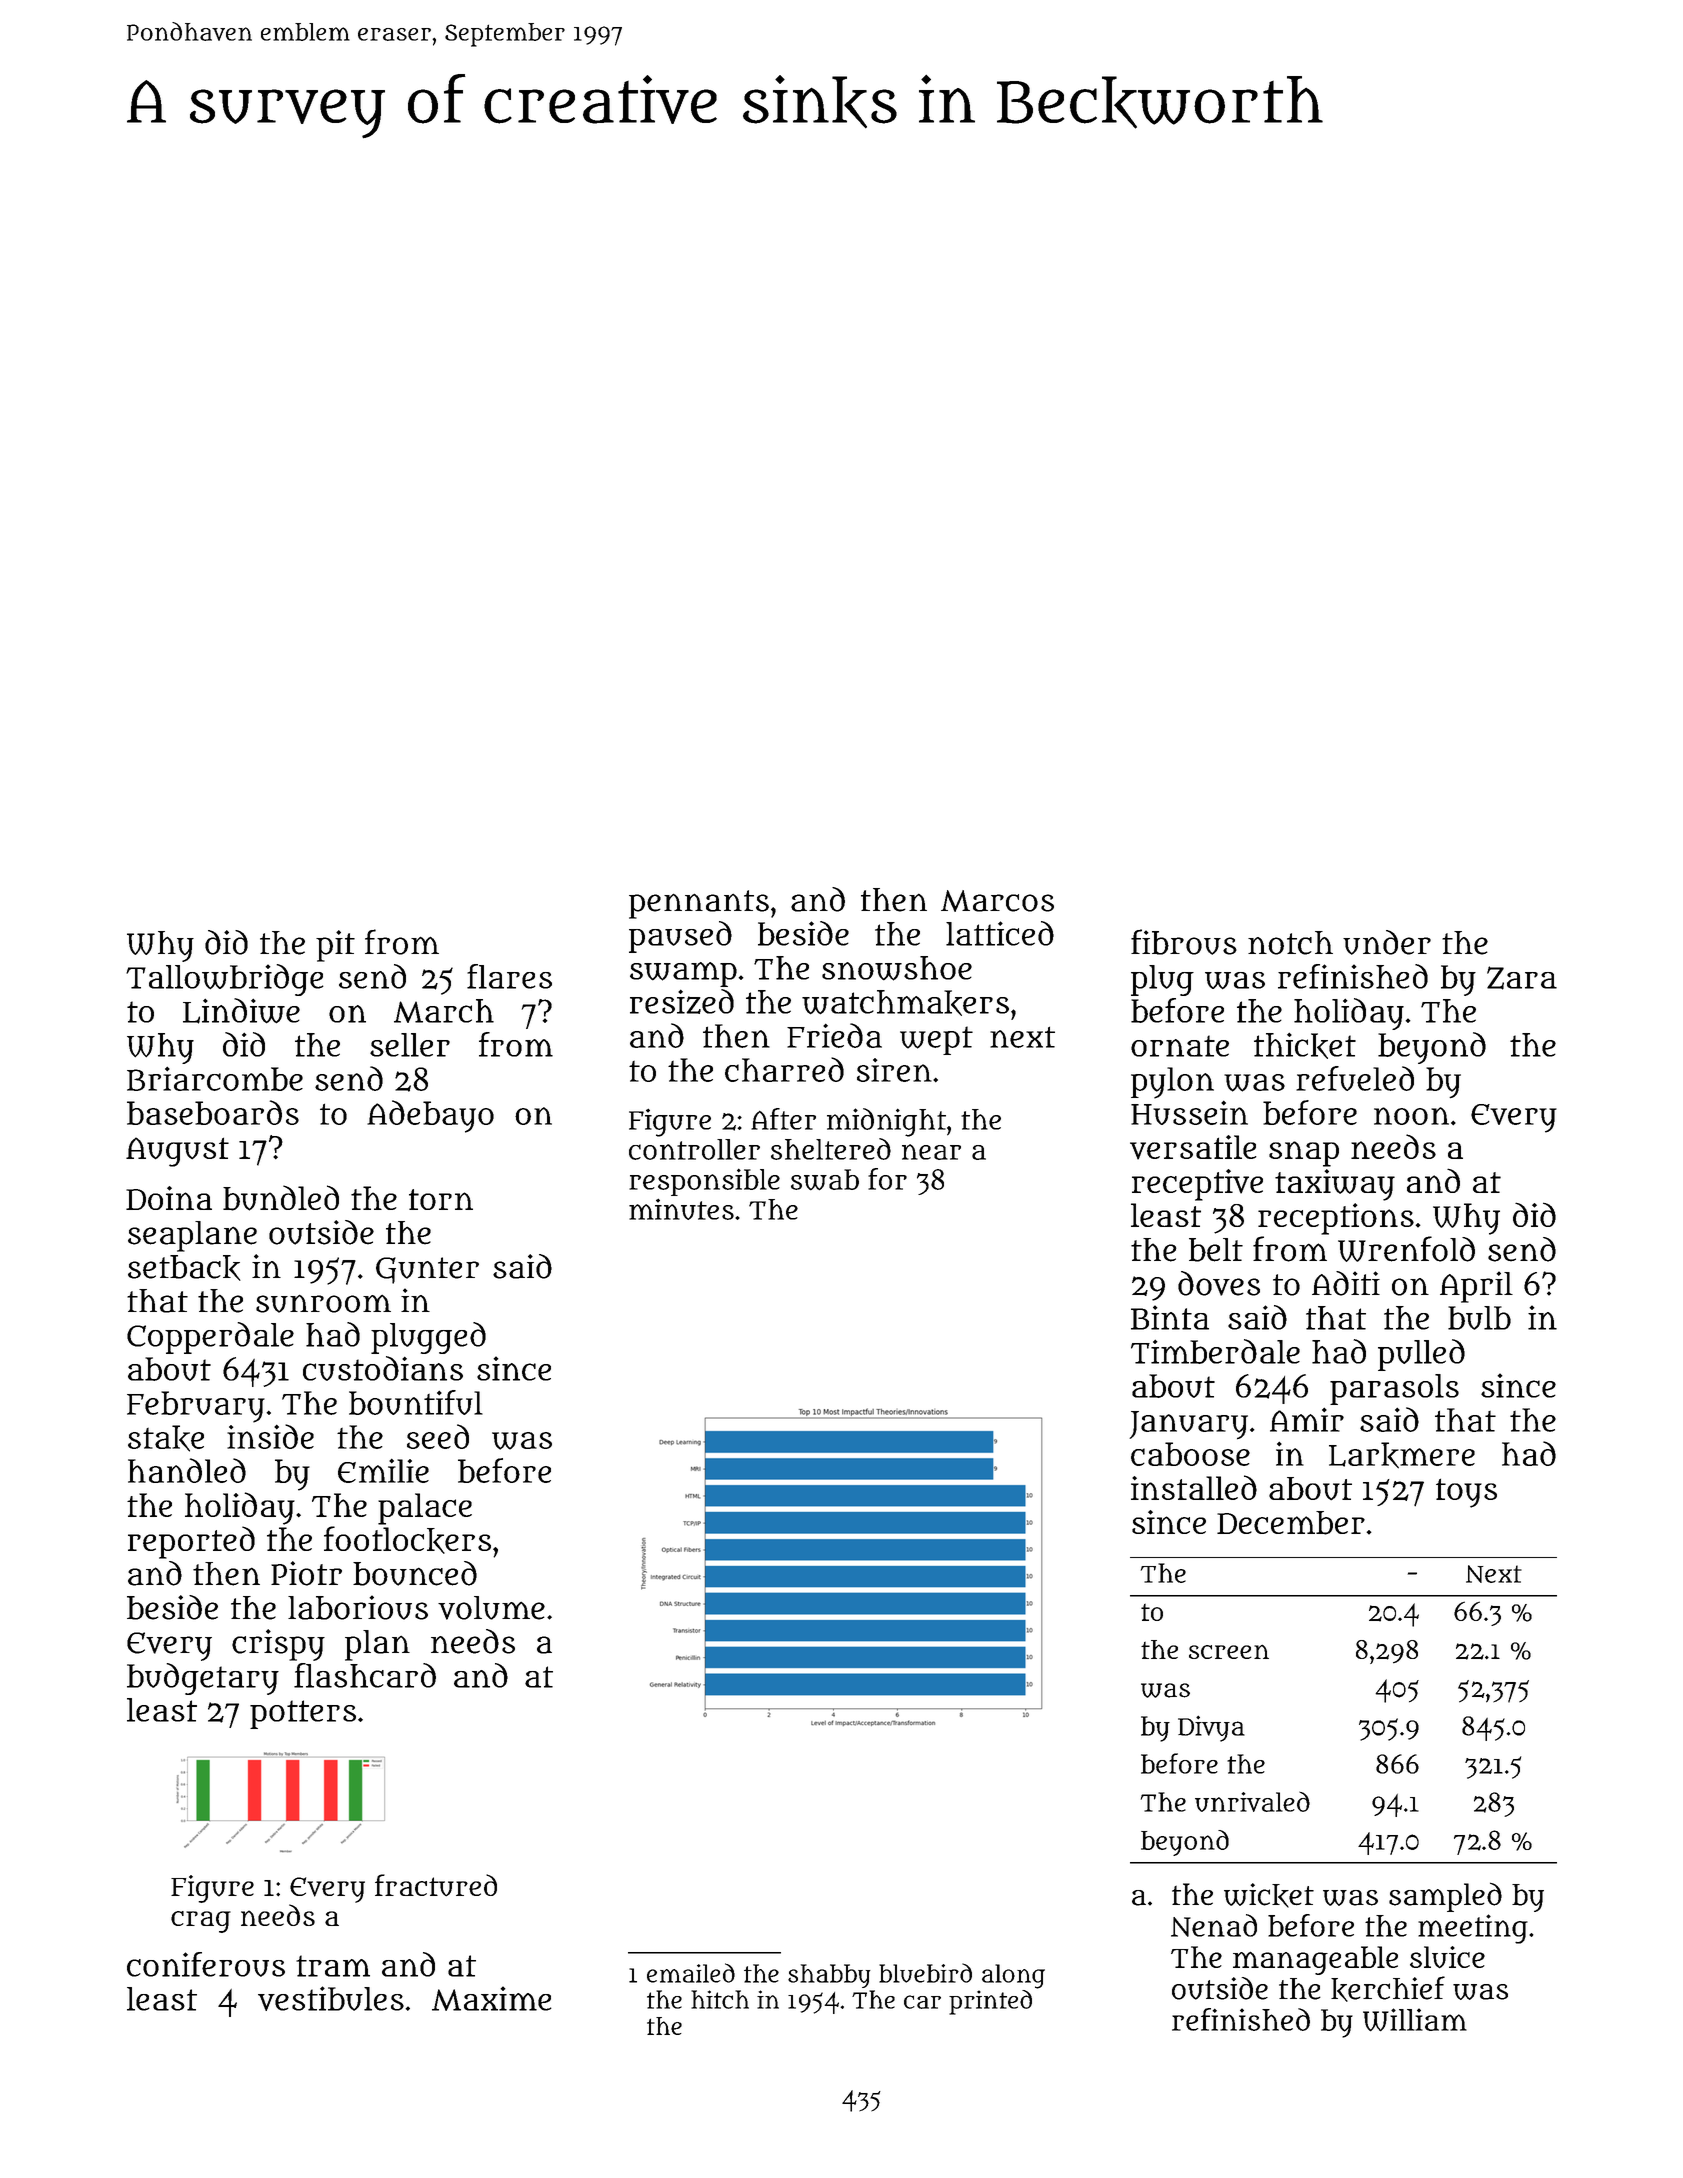  What do you see at coordinates (931, 1152) in the page?
I see `near` at bounding box center [931, 1152].
